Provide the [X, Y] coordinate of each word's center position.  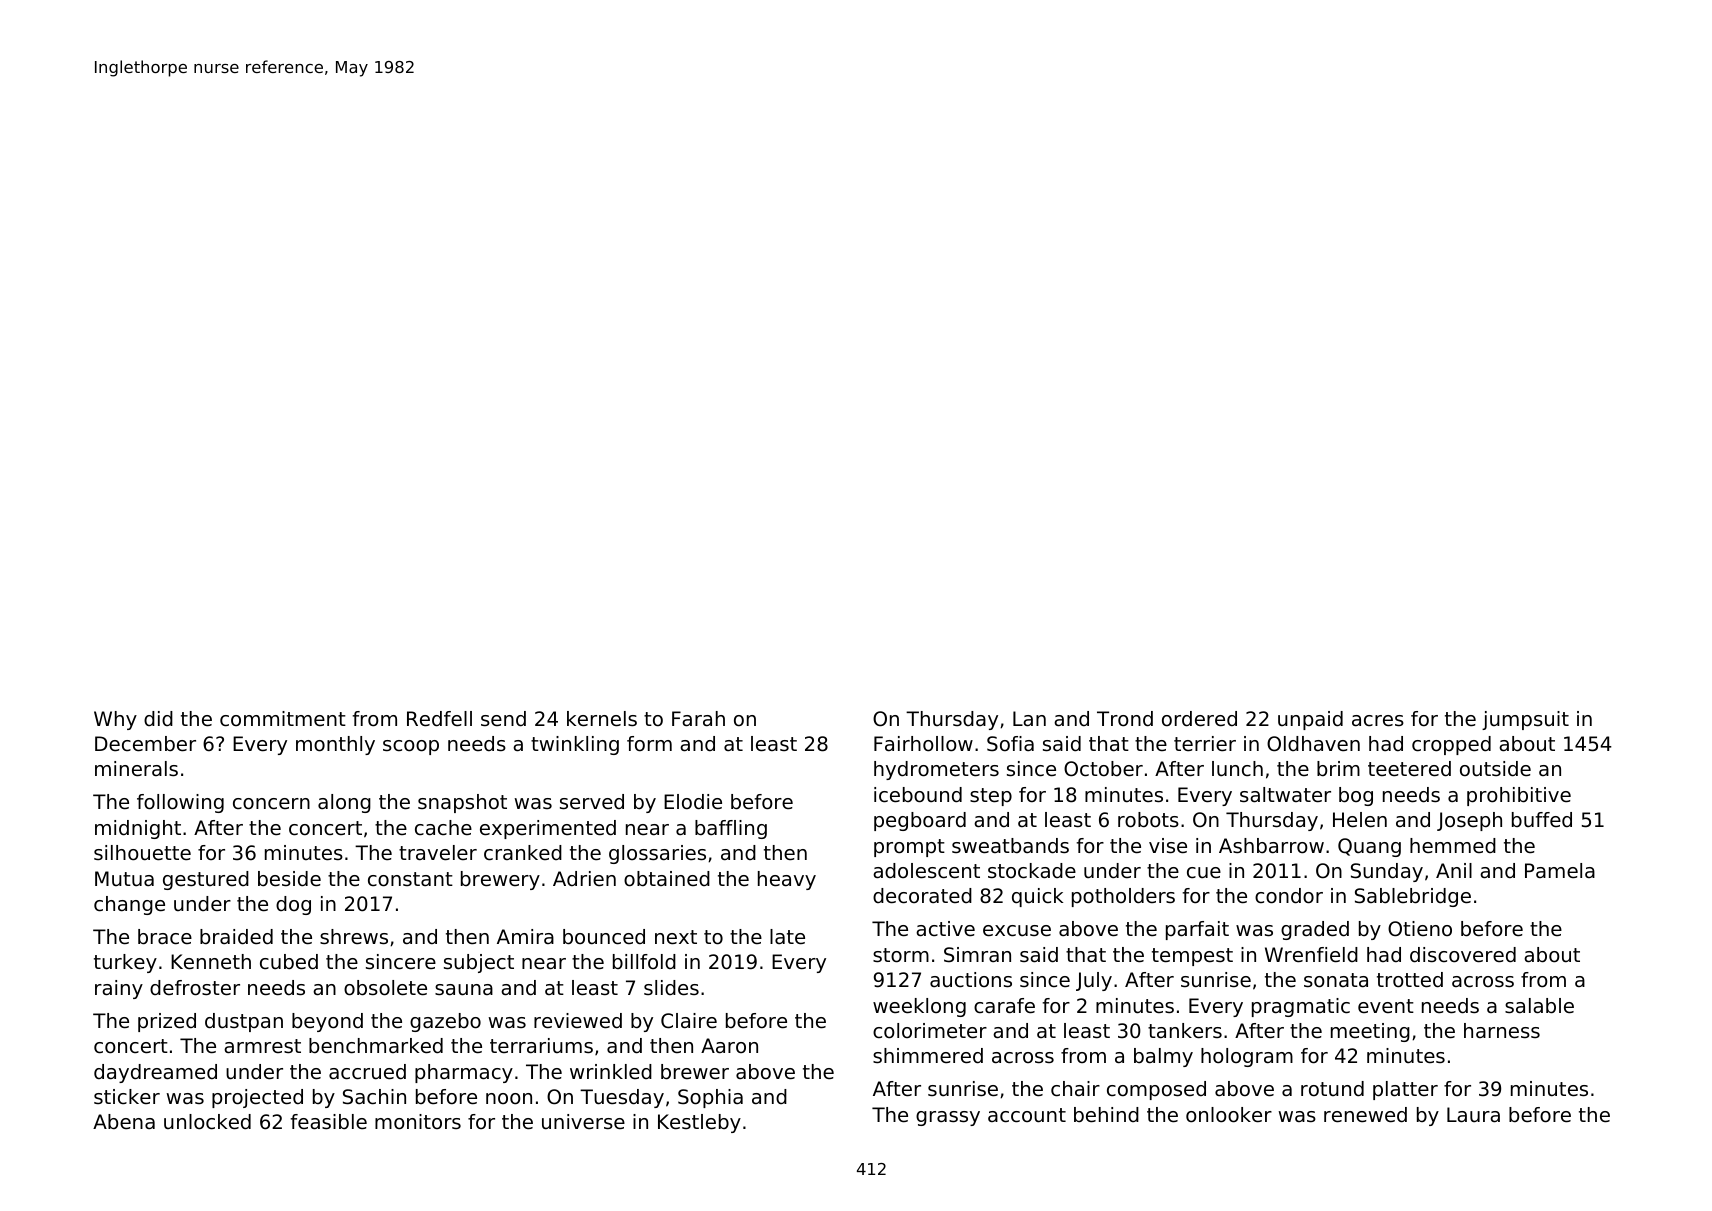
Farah [698, 719]
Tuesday [622, 1098]
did [158, 718]
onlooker [1229, 1115]
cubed [289, 962]
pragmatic [1301, 1007]
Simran [977, 955]
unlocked [207, 1122]
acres [1378, 721]
